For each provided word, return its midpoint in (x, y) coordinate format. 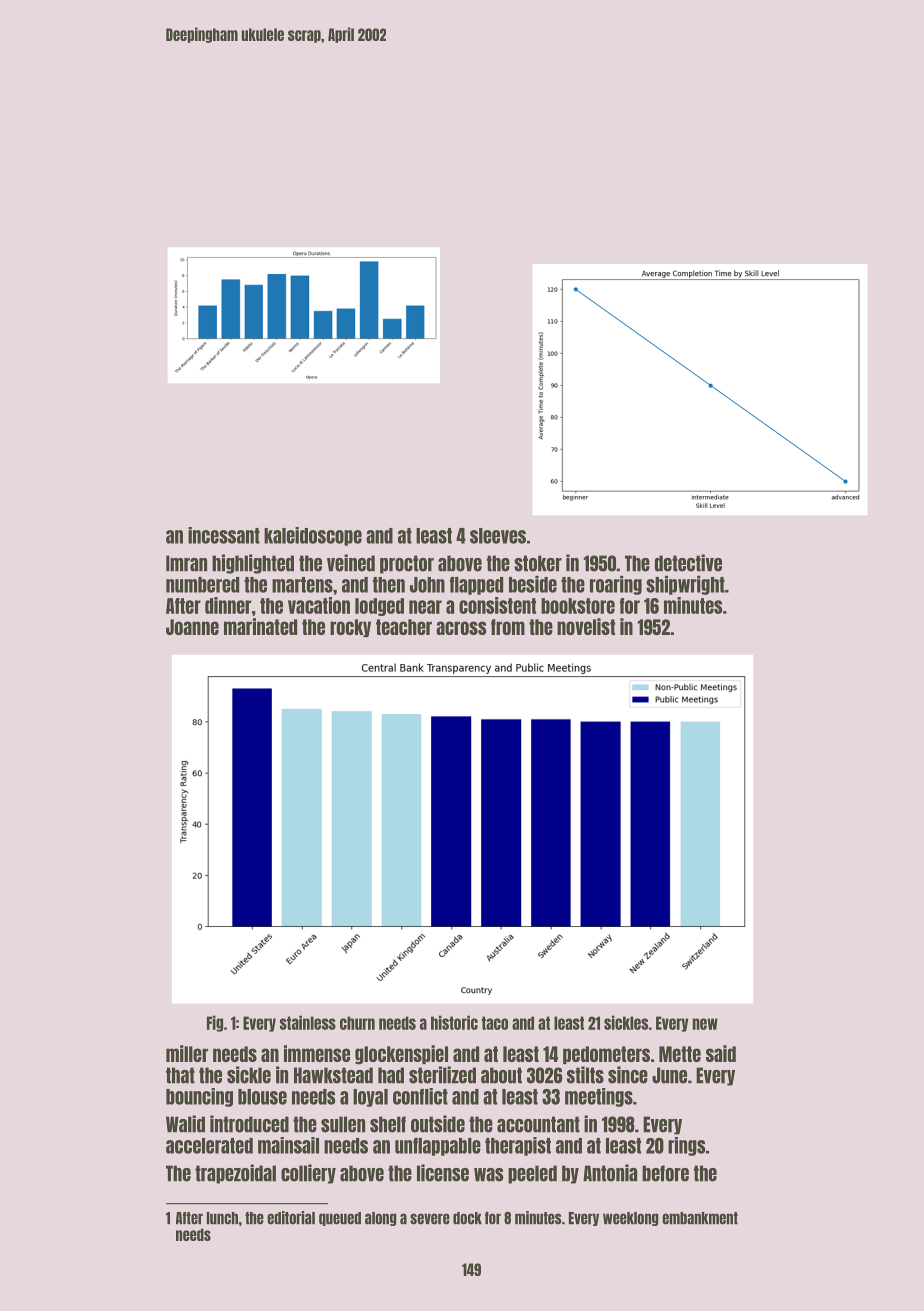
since (628, 1075)
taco (494, 1023)
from (508, 627)
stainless (308, 1022)
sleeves (498, 536)
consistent (497, 605)
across (461, 628)
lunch (222, 1218)
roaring (616, 585)
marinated (260, 626)
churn (357, 1023)
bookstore (578, 606)
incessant (224, 535)
